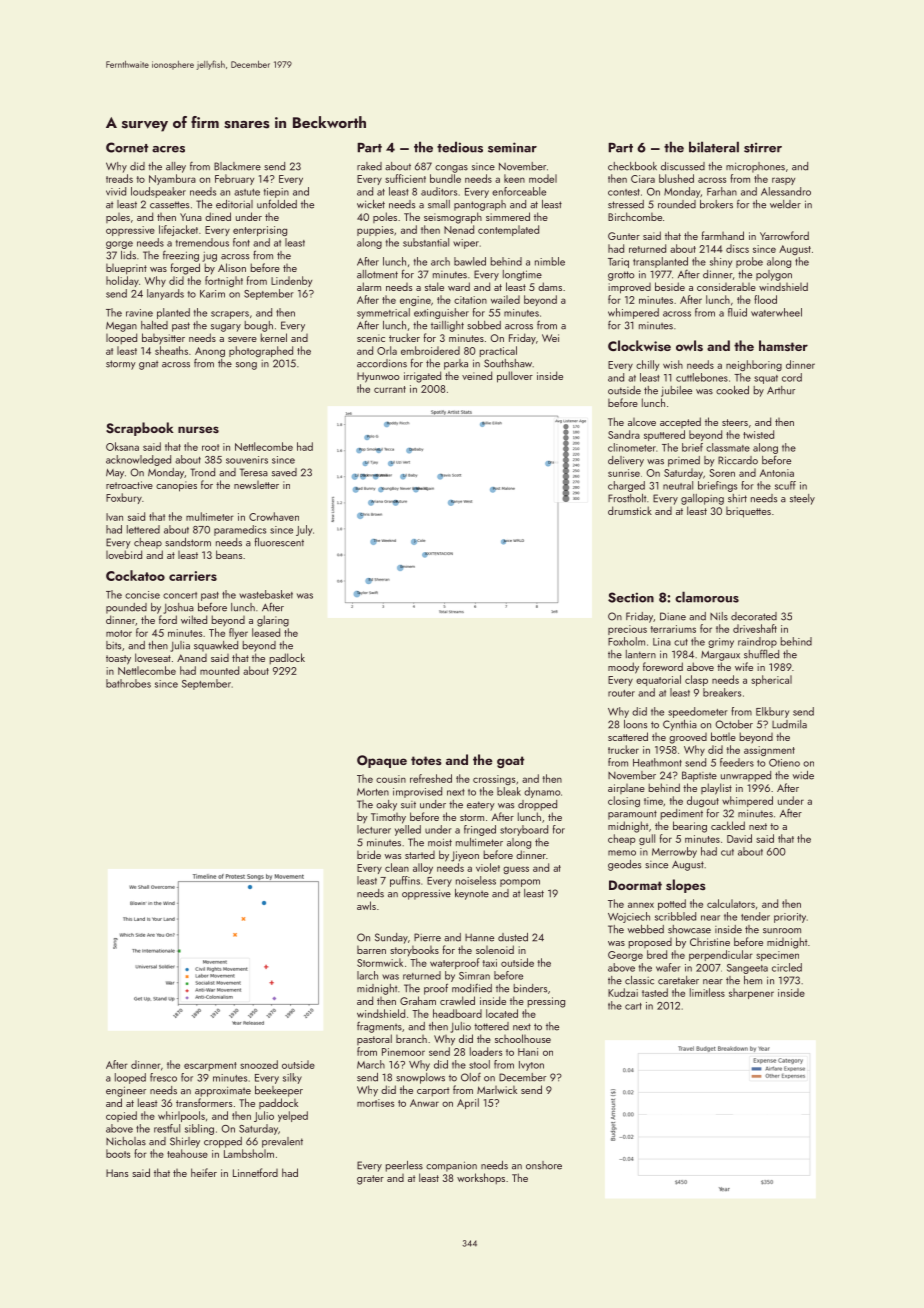 The width and height of the page is (924, 1308). Describe the element at coordinates (260, 231) in the page. I see `enterprising` at that location.
